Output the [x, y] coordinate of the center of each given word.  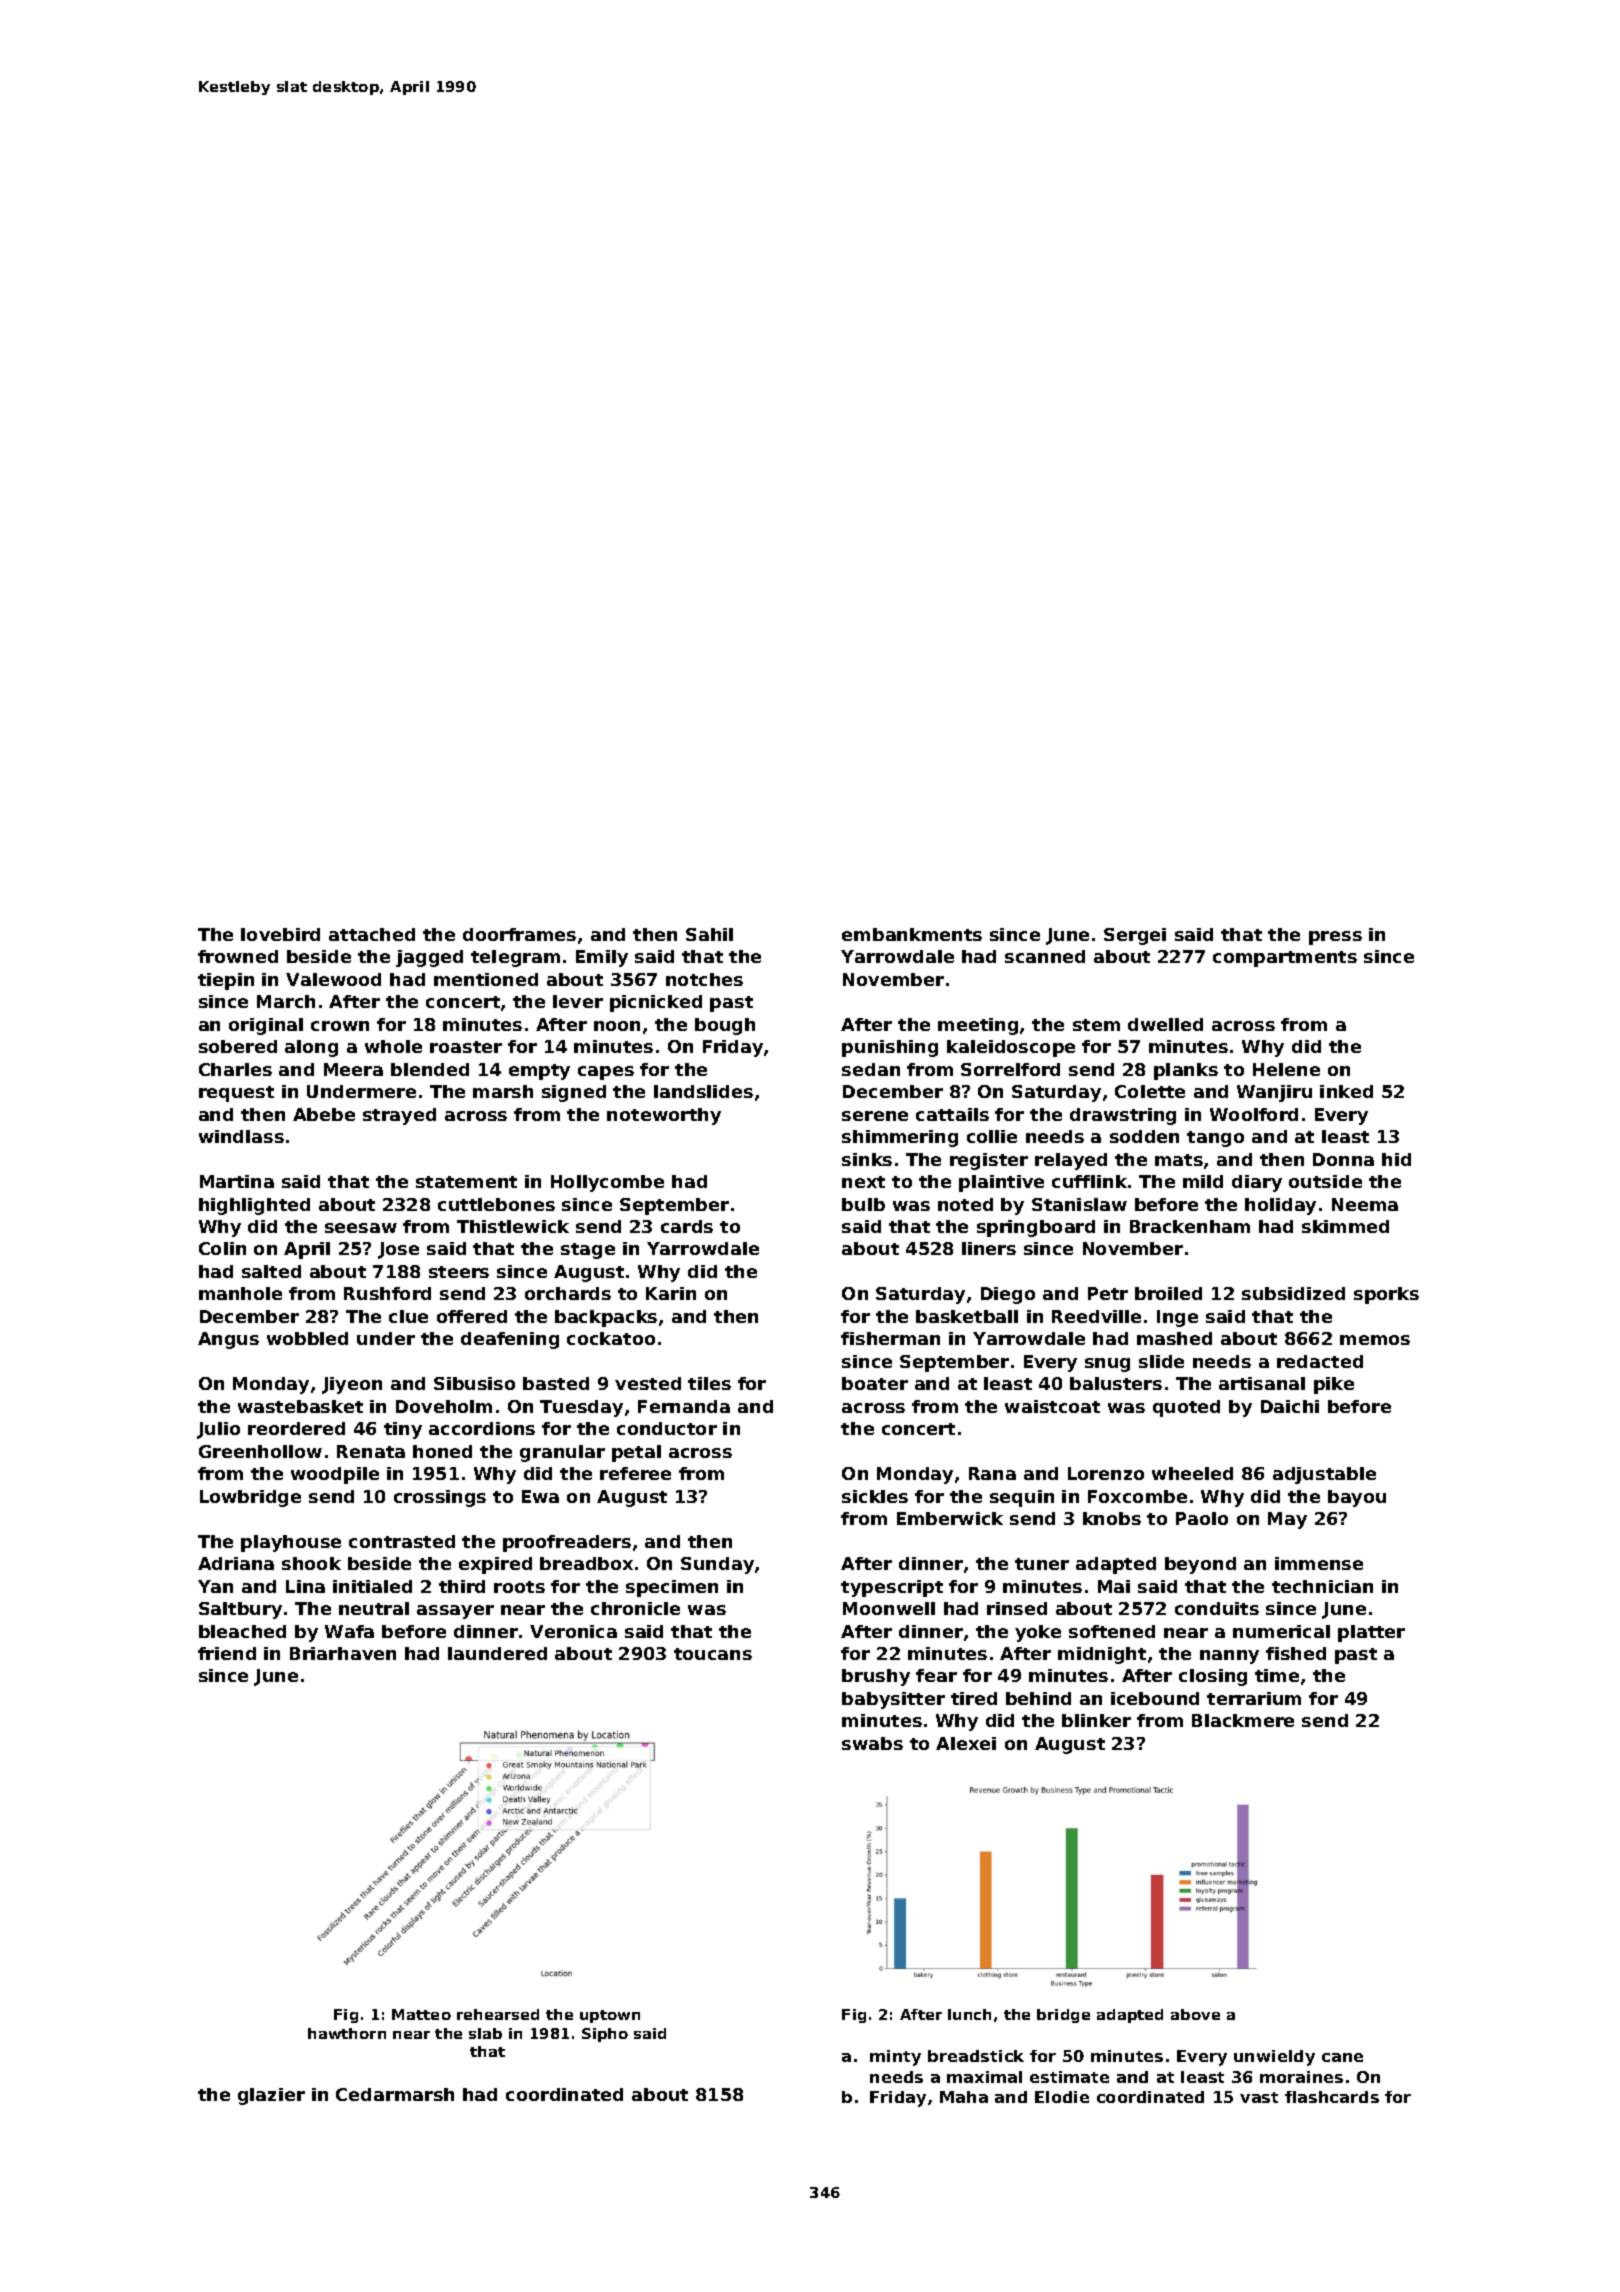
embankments [912, 934]
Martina [237, 1181]
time [1277, 1675]
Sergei [1135, 936]
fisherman [890, 1338]
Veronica [573, 1631]
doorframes [519, 934]
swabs [872, 1743]
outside [1325, 1181]
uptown [610, 2016]
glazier [271, 2096]
